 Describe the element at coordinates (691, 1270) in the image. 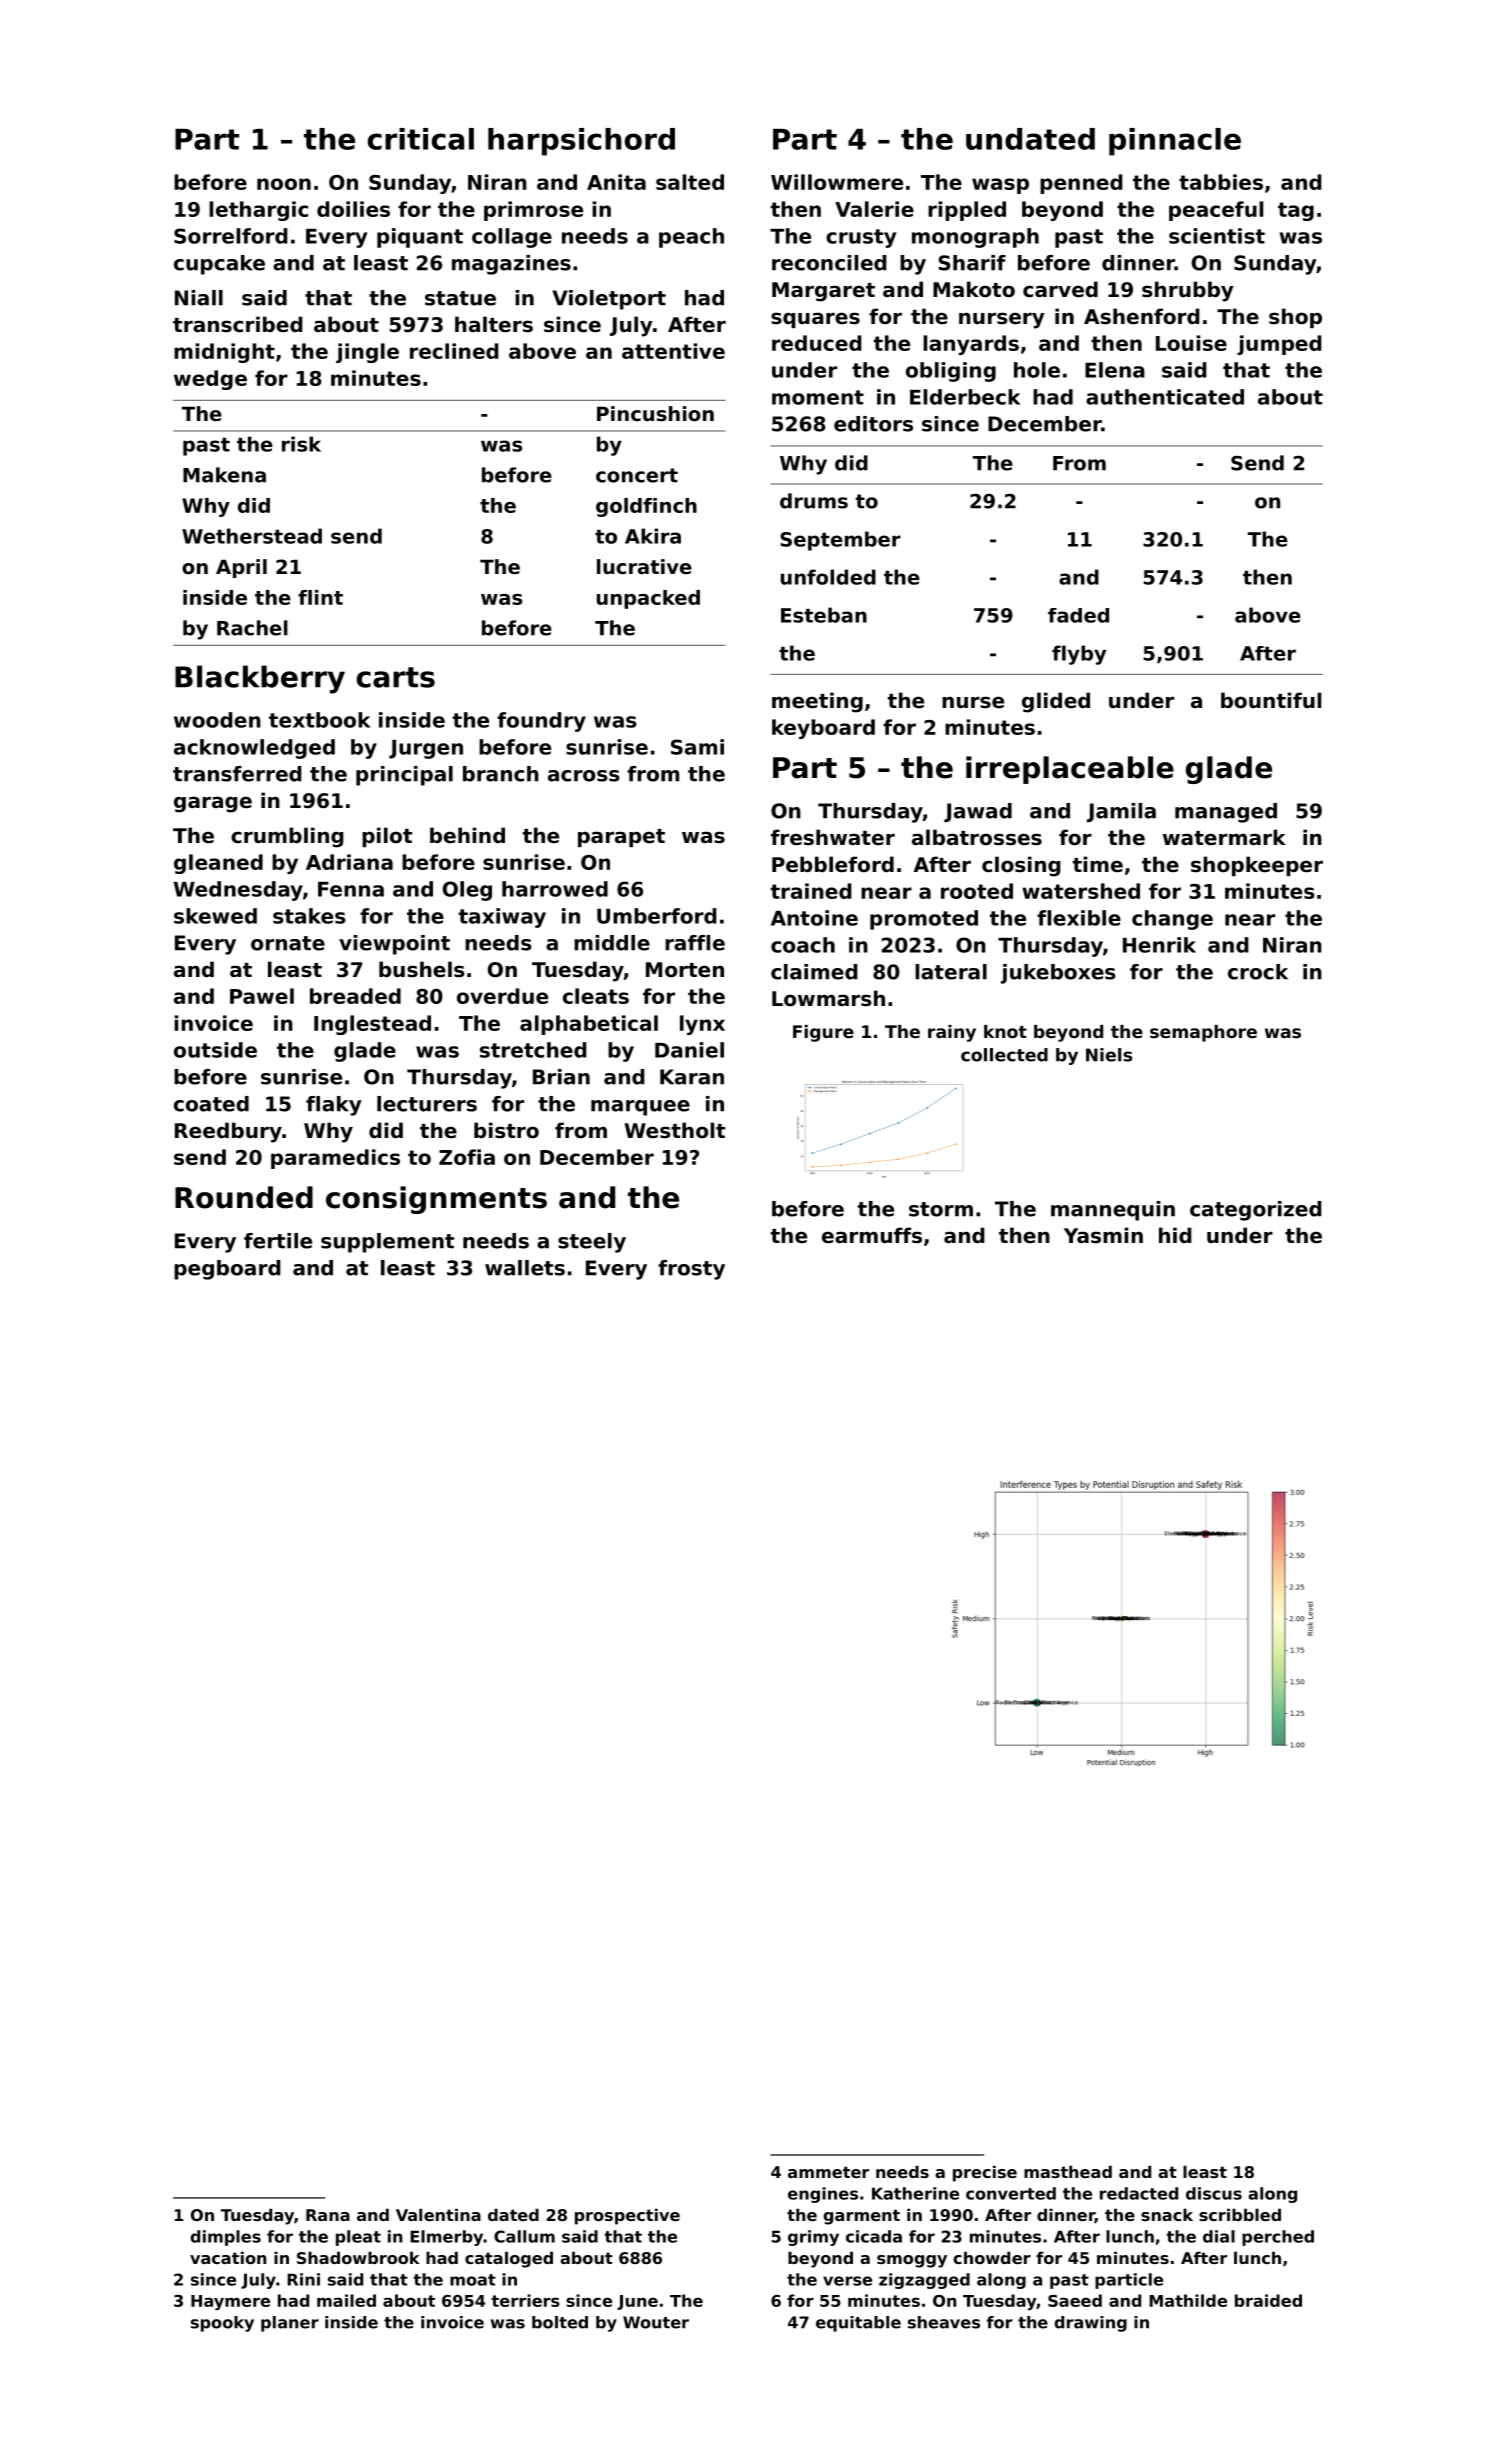

I see `frosty` at that location.
